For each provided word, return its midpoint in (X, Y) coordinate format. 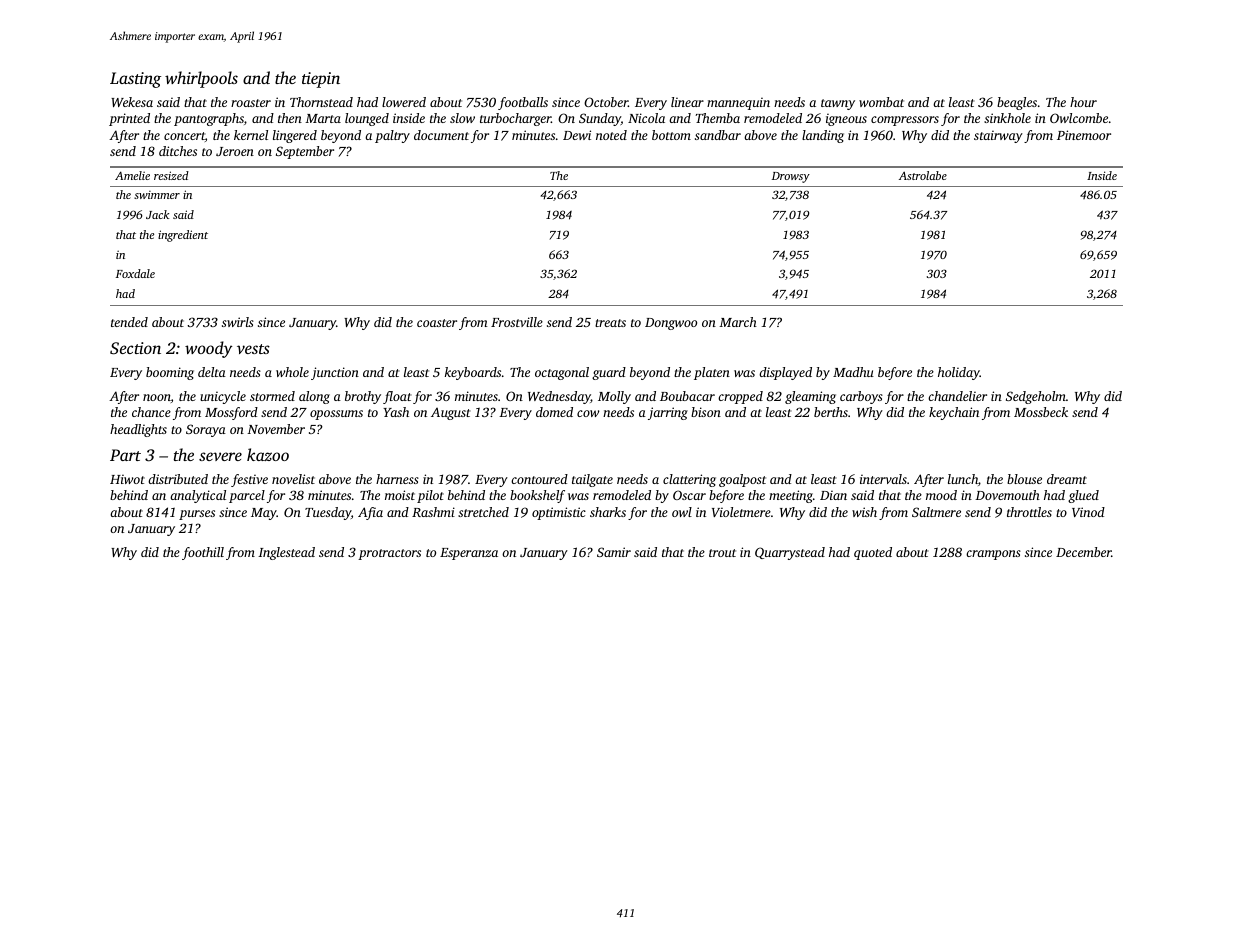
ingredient (183, 236)
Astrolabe (923, 175)
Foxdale (135, 273)
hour (1083, 102)
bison (706, 412)
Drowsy (791, 177)
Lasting (135, 80)
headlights (138, 430)
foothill (203, 553)
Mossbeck (1041, 412)
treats (610, 323)
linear (687, 102)
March (738, 322)
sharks (608, 512)
